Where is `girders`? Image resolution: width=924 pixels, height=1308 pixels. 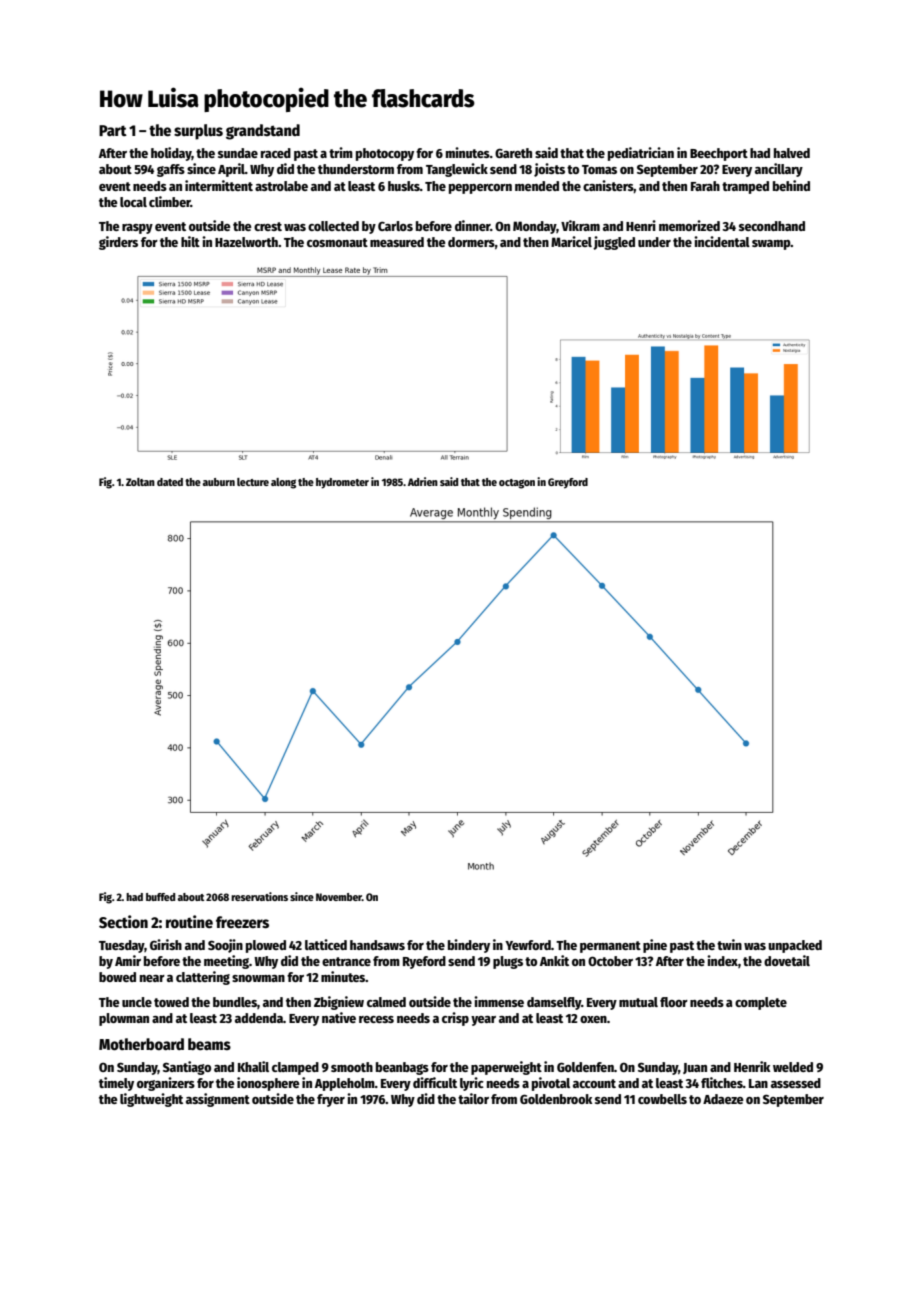 girders is located at coordinates (118, 243).
